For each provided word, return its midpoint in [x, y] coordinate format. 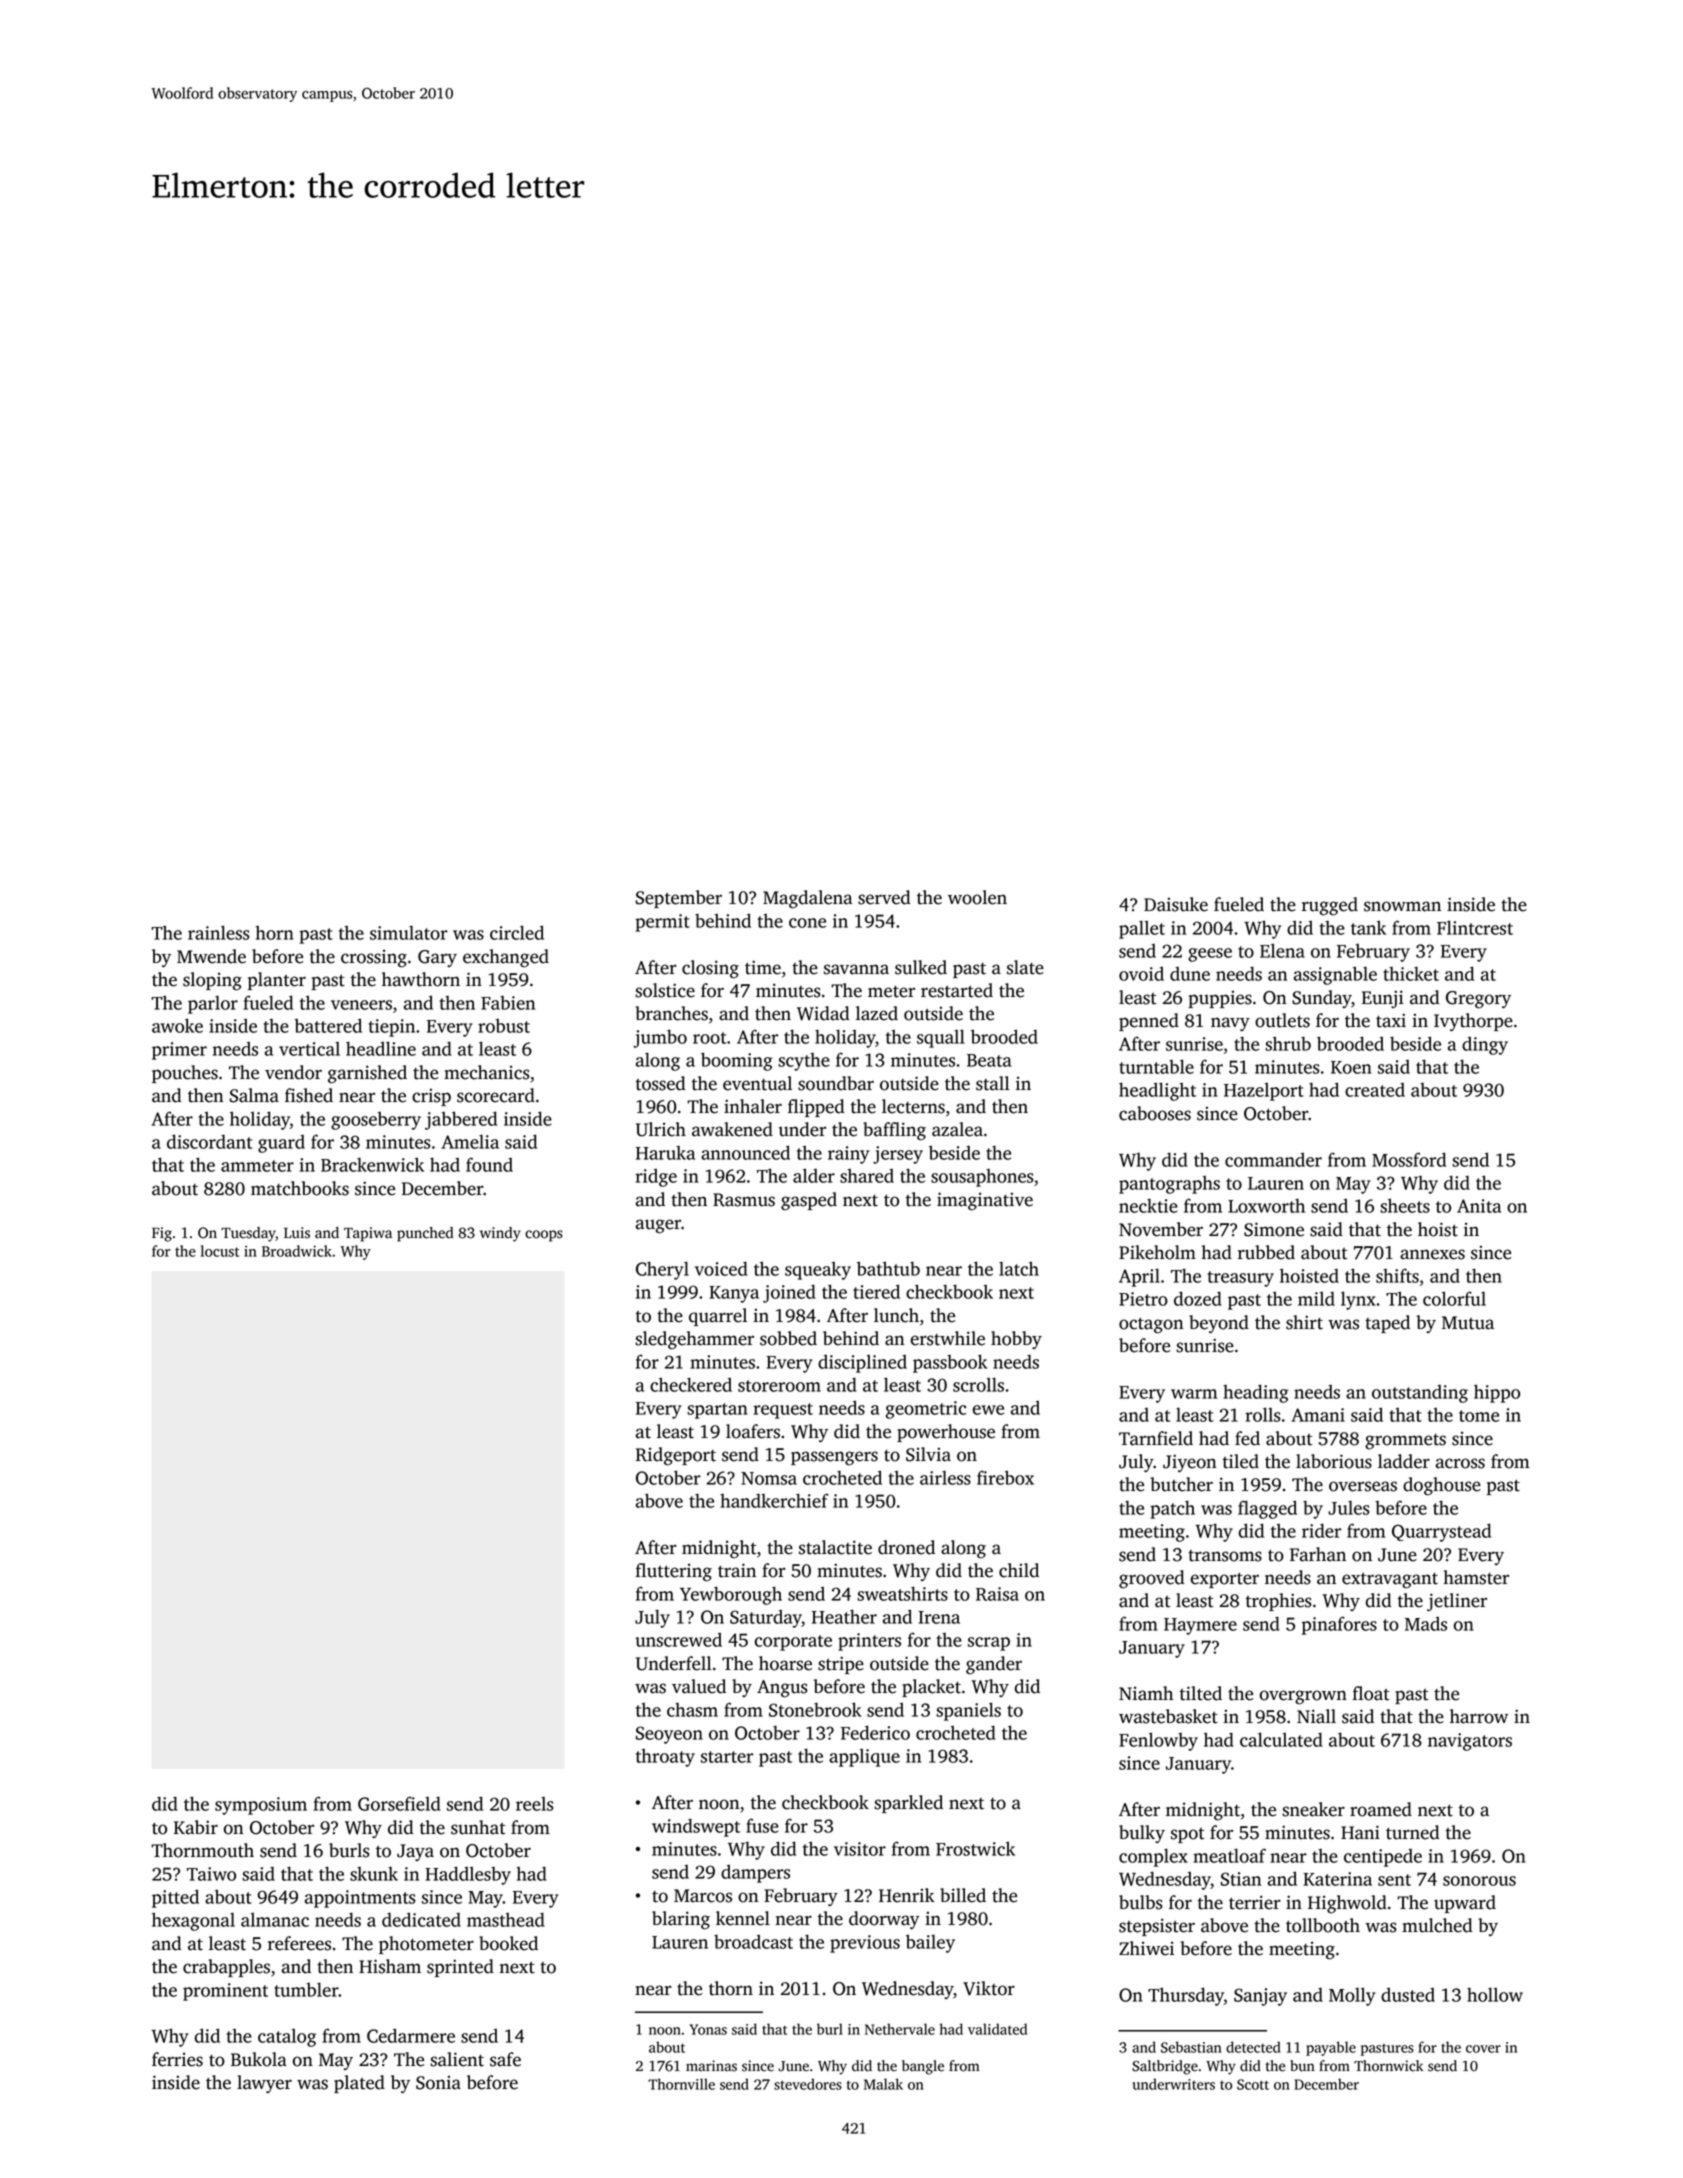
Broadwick [297, 1251]
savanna [856, 969]
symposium [261, 1806]
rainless [219, 932]
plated [359, 2084]
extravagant [1390, 1581]
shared [867, 1176]
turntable [1156, 1066]
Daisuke [1176, 904]
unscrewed [678, 1640]
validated [997, 2029]
